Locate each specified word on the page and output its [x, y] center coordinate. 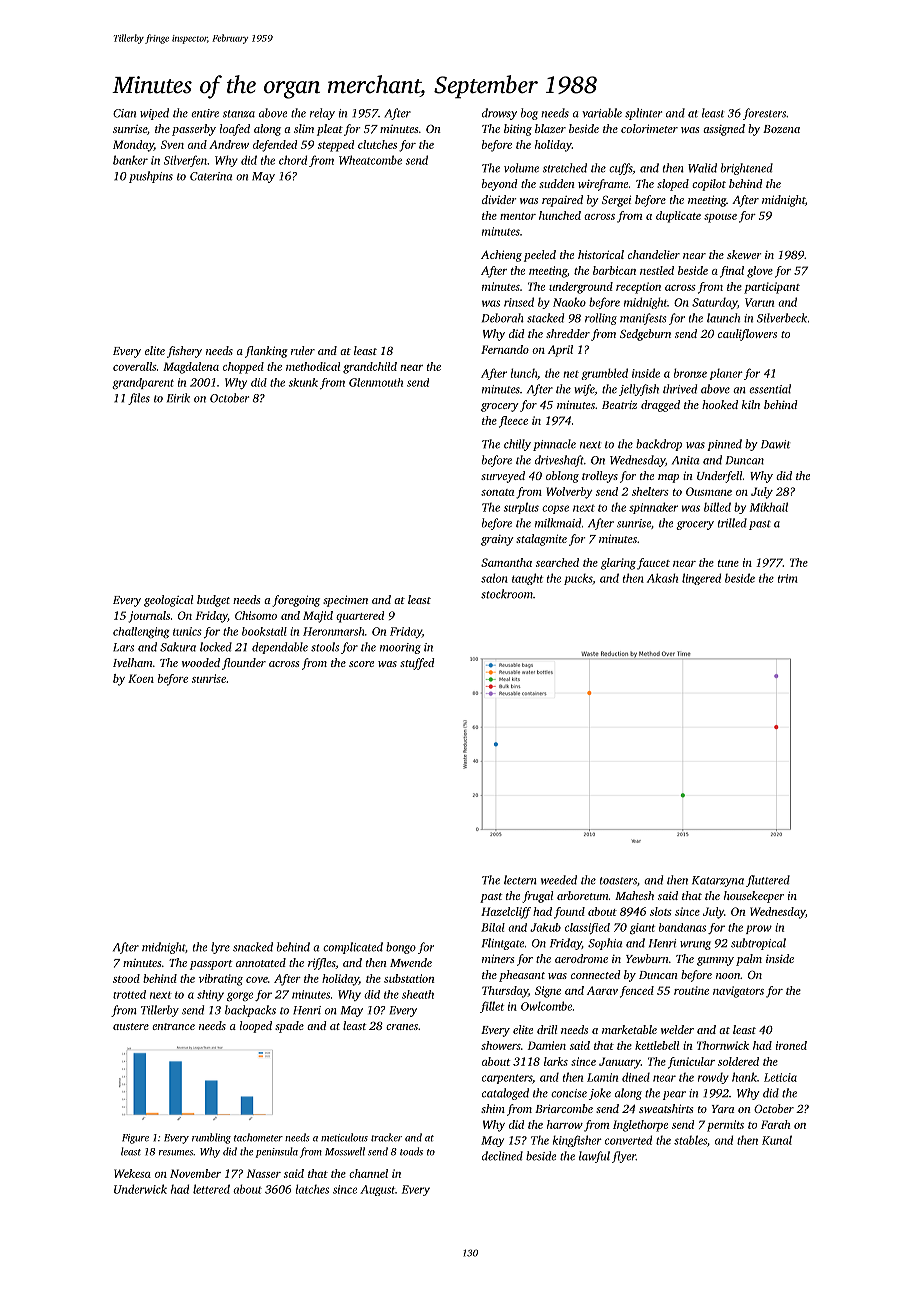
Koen [141, 678]
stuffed [417, 664]
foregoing [296, 601]
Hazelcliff [506, 913]
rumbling [211, 1138]
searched [557, 562]
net [571, 374]
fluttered [768, 881]
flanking [266, 352]
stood [126, 978]
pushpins [151, 177]
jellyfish [639, 390]
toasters [618, 881]
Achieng [501, 256]
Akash [662, 578]
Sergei [616, 201]
